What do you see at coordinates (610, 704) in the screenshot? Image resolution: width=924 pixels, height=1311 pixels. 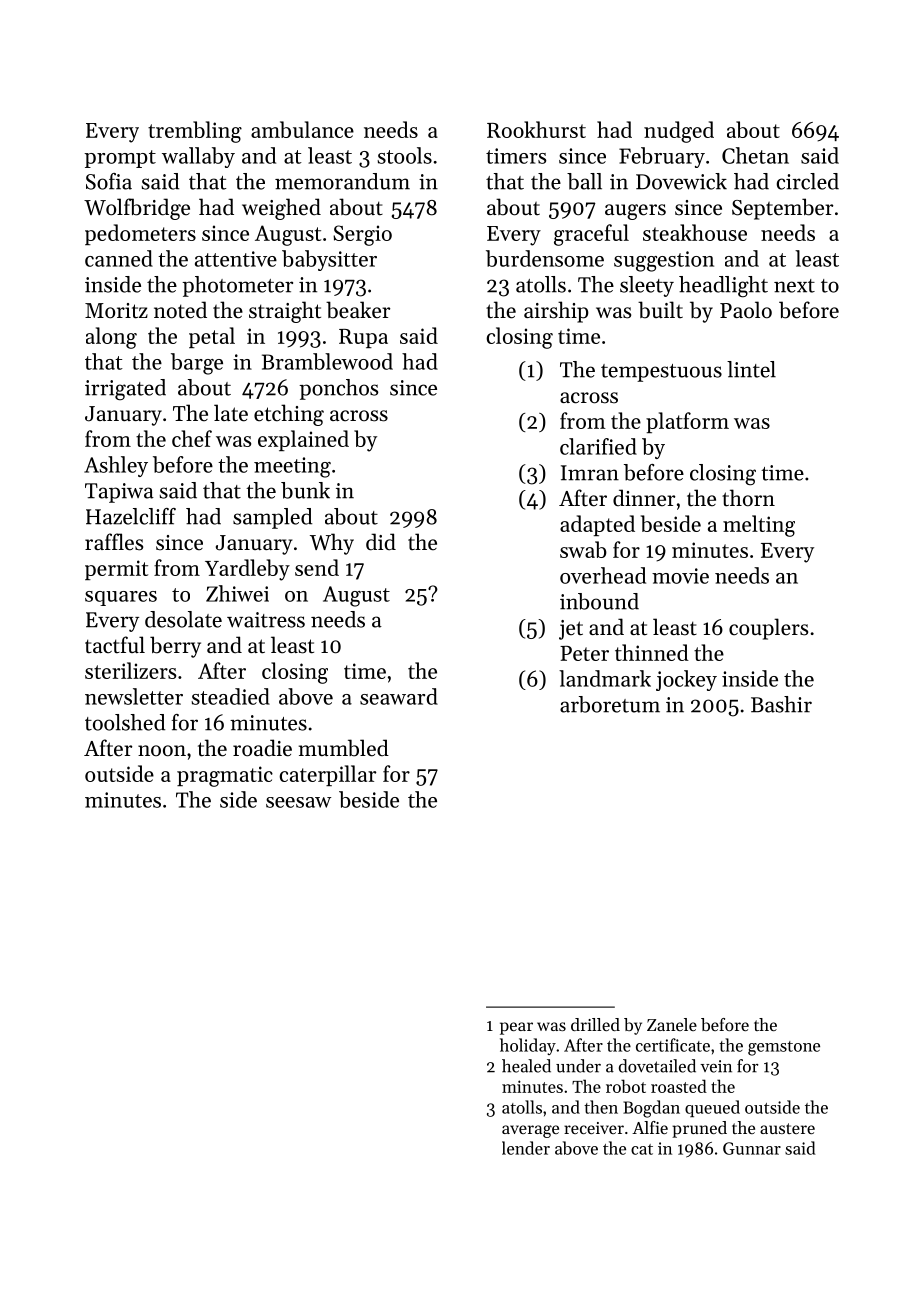 I see `arboretum` at bounding box center [610, 704].
